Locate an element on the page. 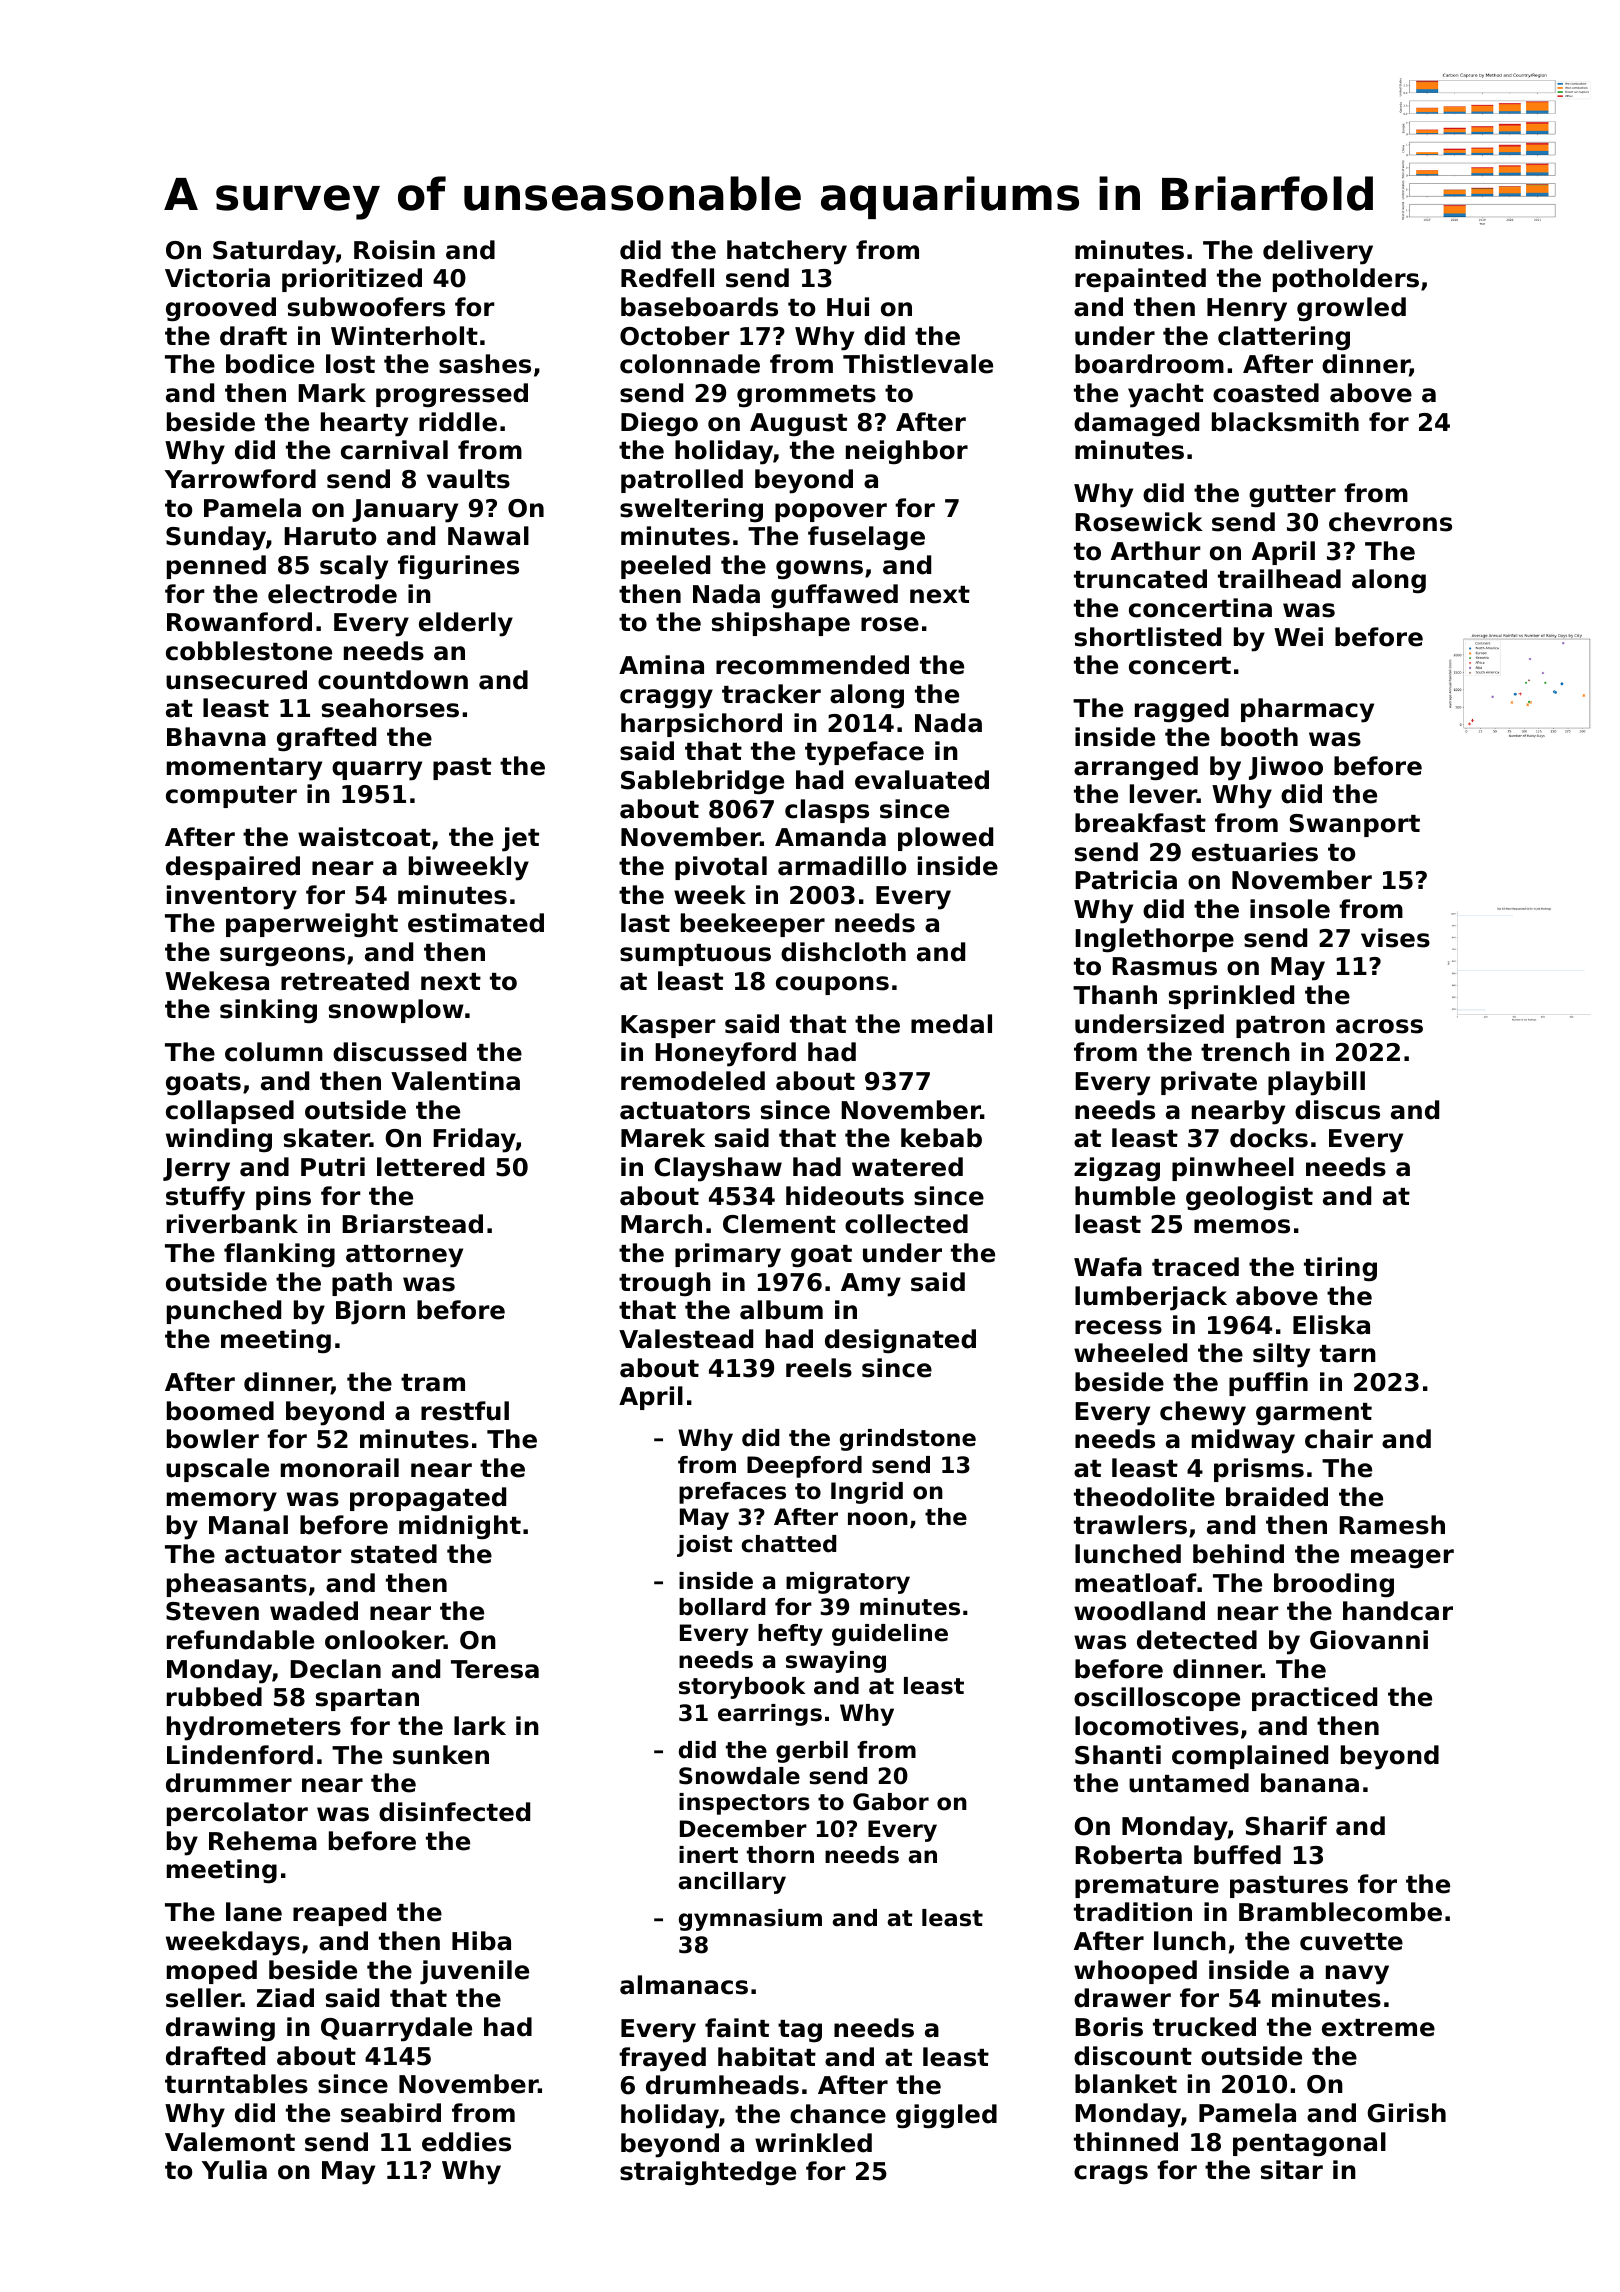  trough is located at coordinates (665, 1284).
